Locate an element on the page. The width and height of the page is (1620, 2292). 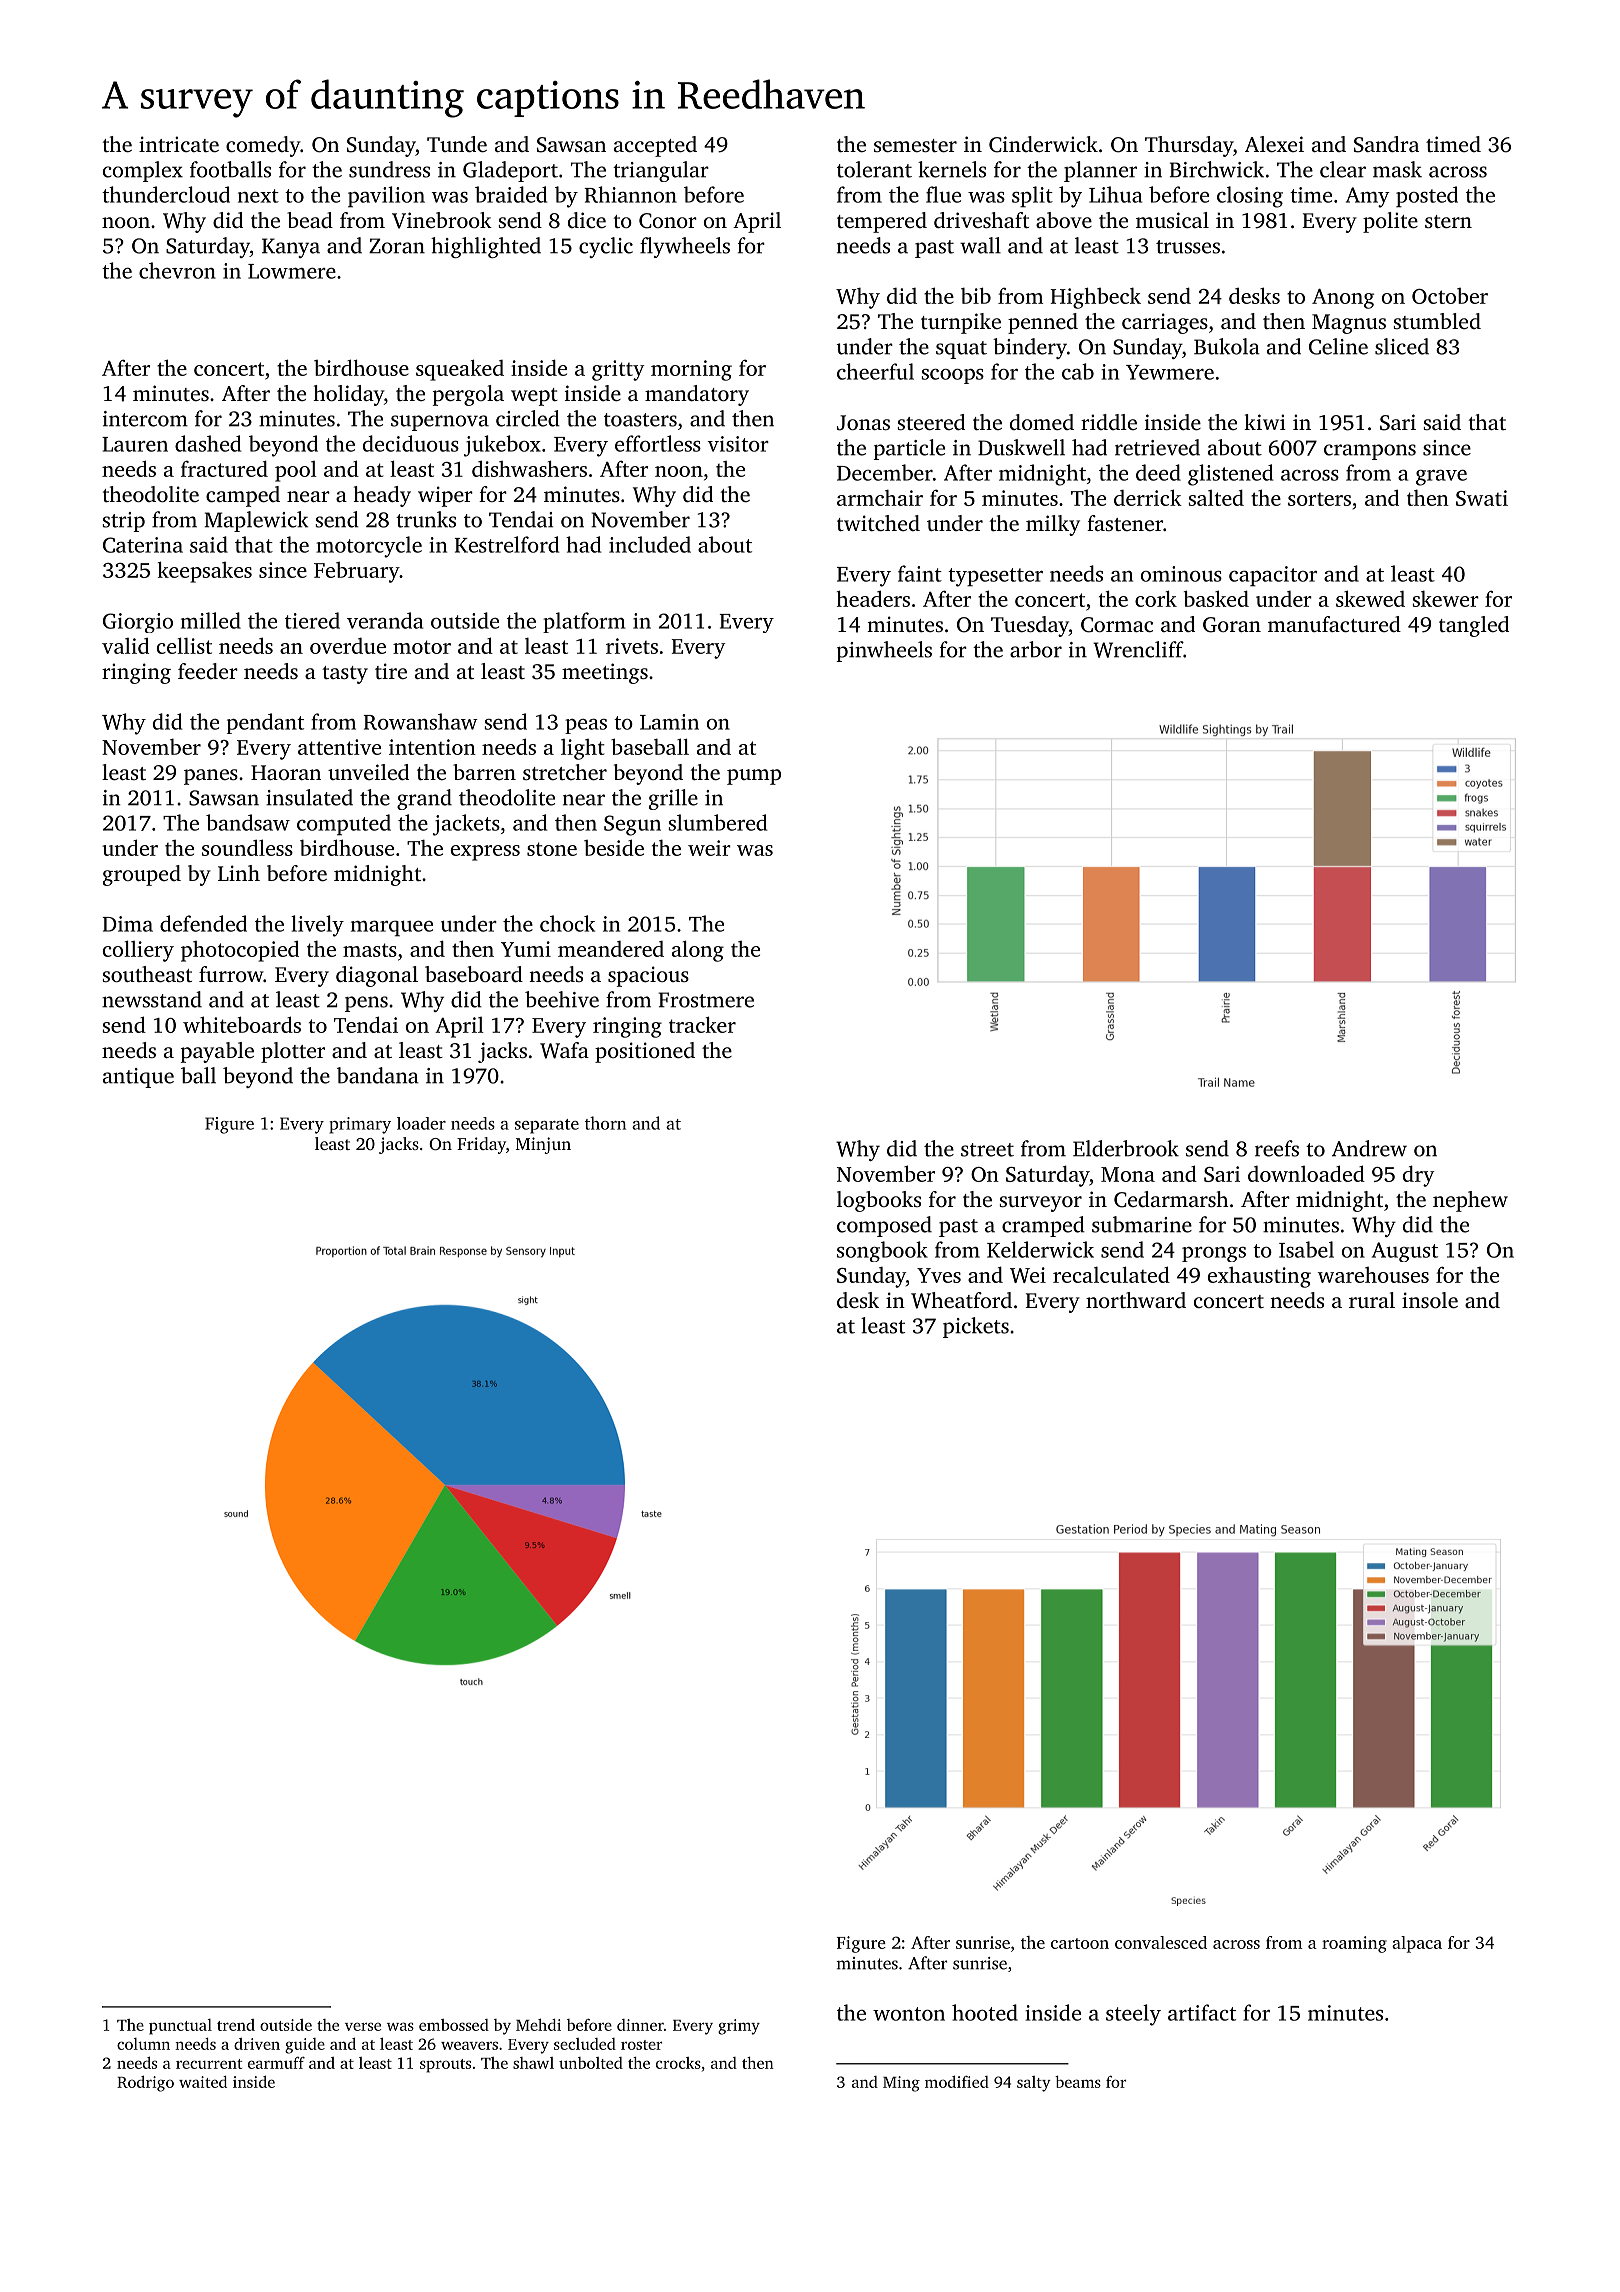
northward is located at coordinates (1136, 1300).
